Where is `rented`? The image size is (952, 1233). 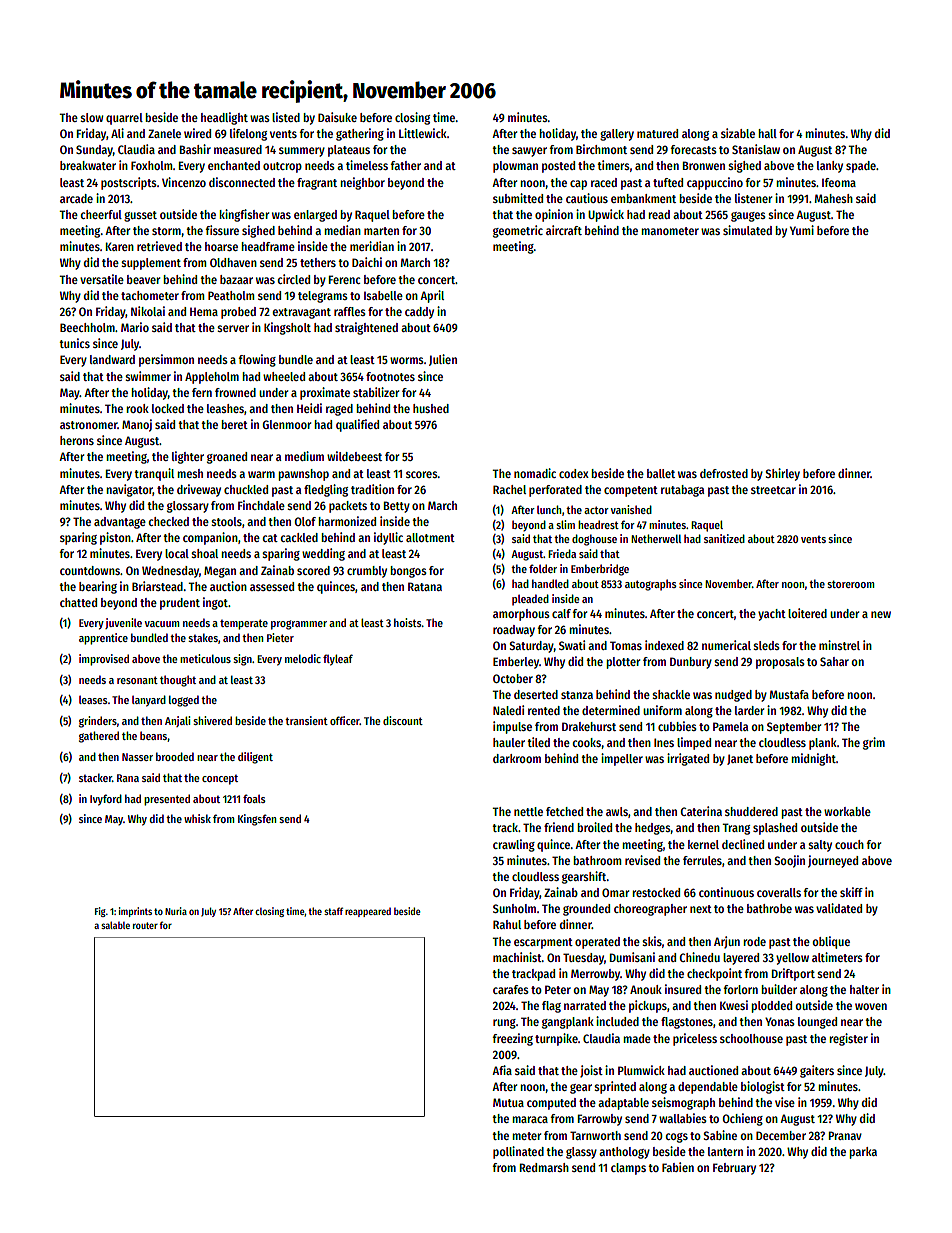
rented is located at coordinates (544, 710).
